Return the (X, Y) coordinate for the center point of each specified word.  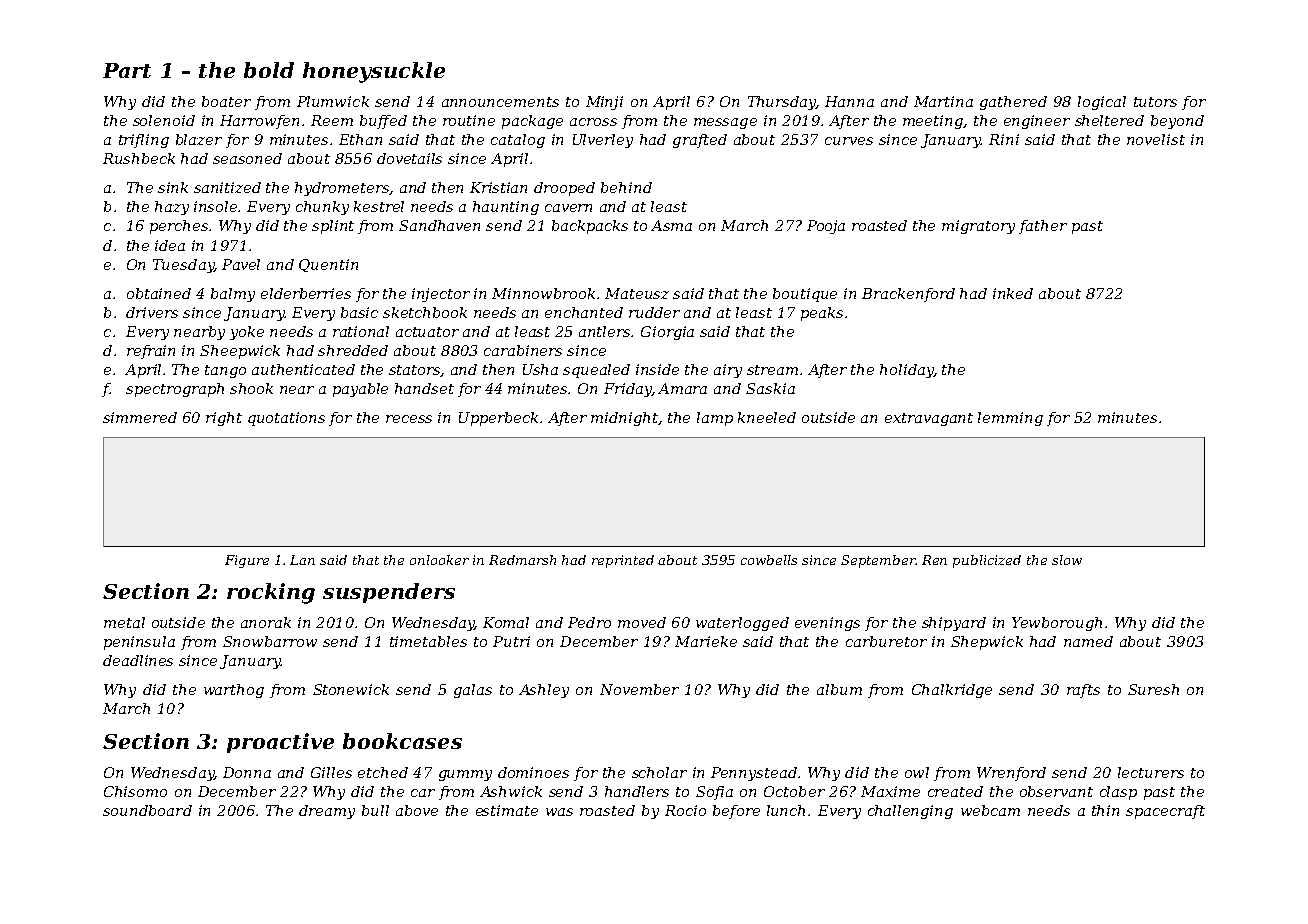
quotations (286, 419)
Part (127, 70)
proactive (280, 743)
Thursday (782, 103)
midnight (625, 419)
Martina (943, 101)
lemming (1010, 419)
